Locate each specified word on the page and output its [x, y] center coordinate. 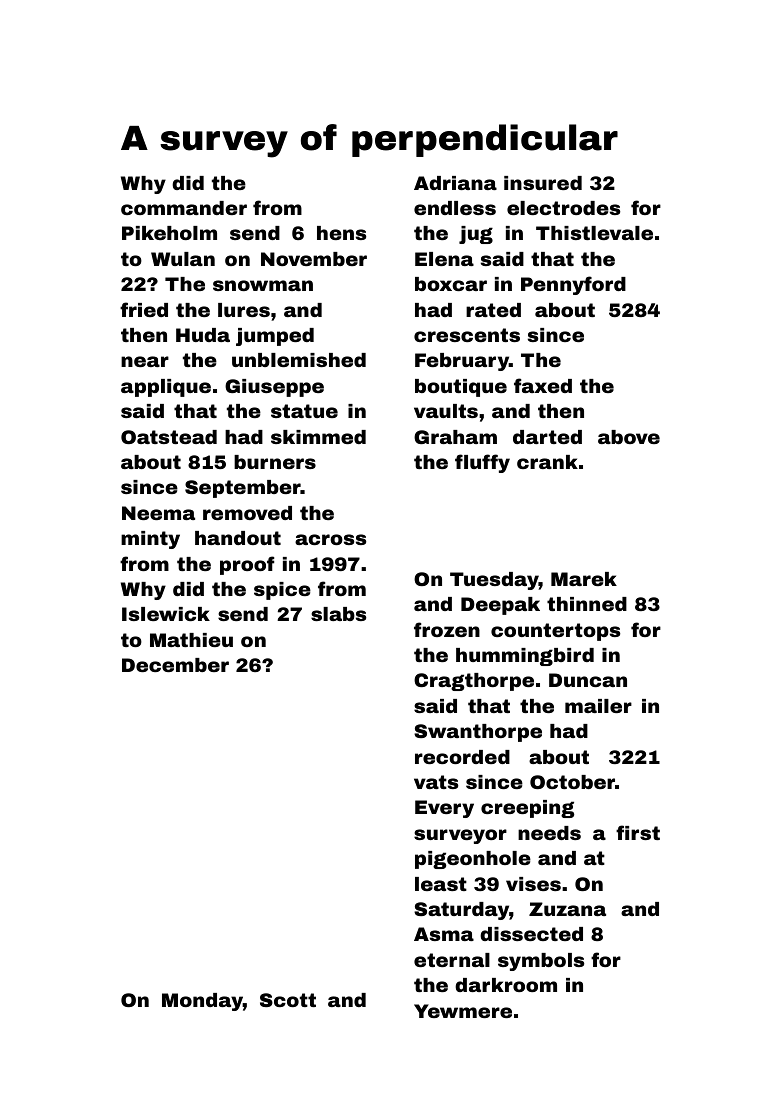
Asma [444, 934]
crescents [467, 335]
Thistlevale [594, 233]
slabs [338, 614]
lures [244, 310]
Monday [202, 1002]
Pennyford [573, 285]
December [175, 665]
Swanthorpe [478, 733]
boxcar [451, 284]
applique [166, 388]
